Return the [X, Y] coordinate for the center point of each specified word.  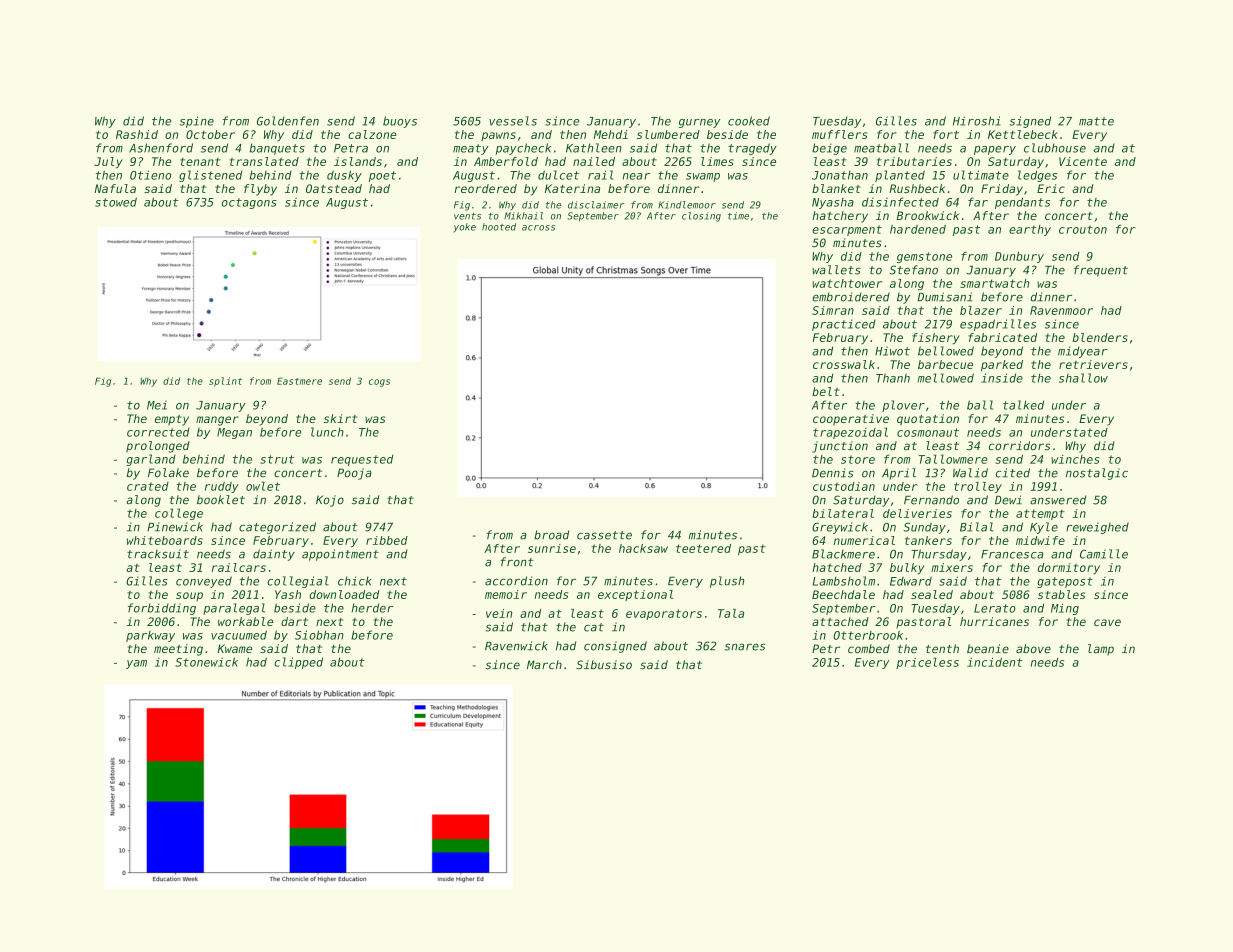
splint [225, 382]
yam [136, 664]
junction [840, 447]
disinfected [900, 202]
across [538, 228]
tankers [928, 540]
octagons [249, 203]
